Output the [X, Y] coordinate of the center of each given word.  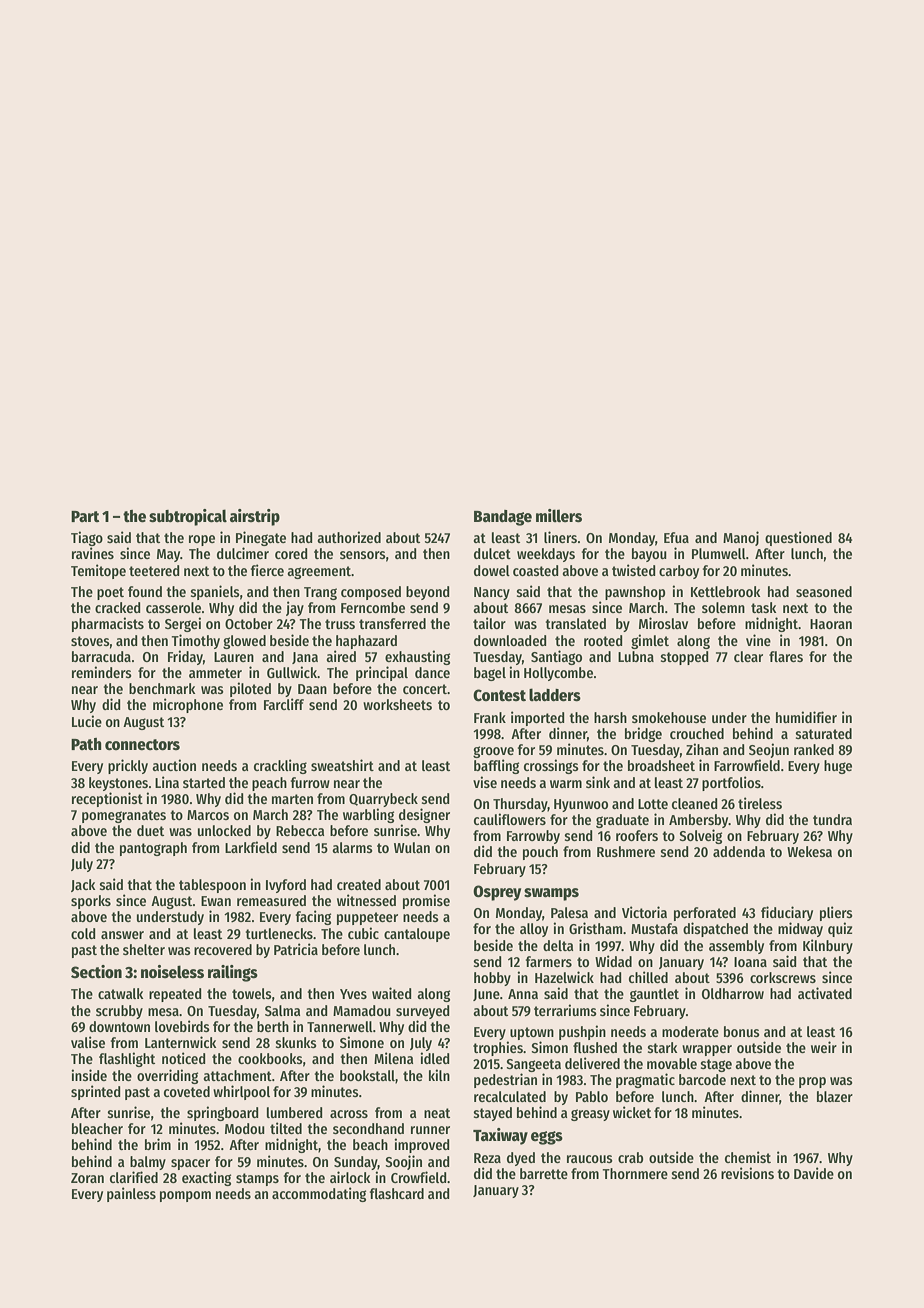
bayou [649, 555]
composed [371, 593]
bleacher [97, 1128]
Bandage [503, 518]
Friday [185, 657]
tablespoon [212, 886]
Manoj [741, 538]
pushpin [582, 1032]
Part [85, 516]
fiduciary [787, 913]
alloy [534, 930]
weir [824, 1047]
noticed [184, 1058]
